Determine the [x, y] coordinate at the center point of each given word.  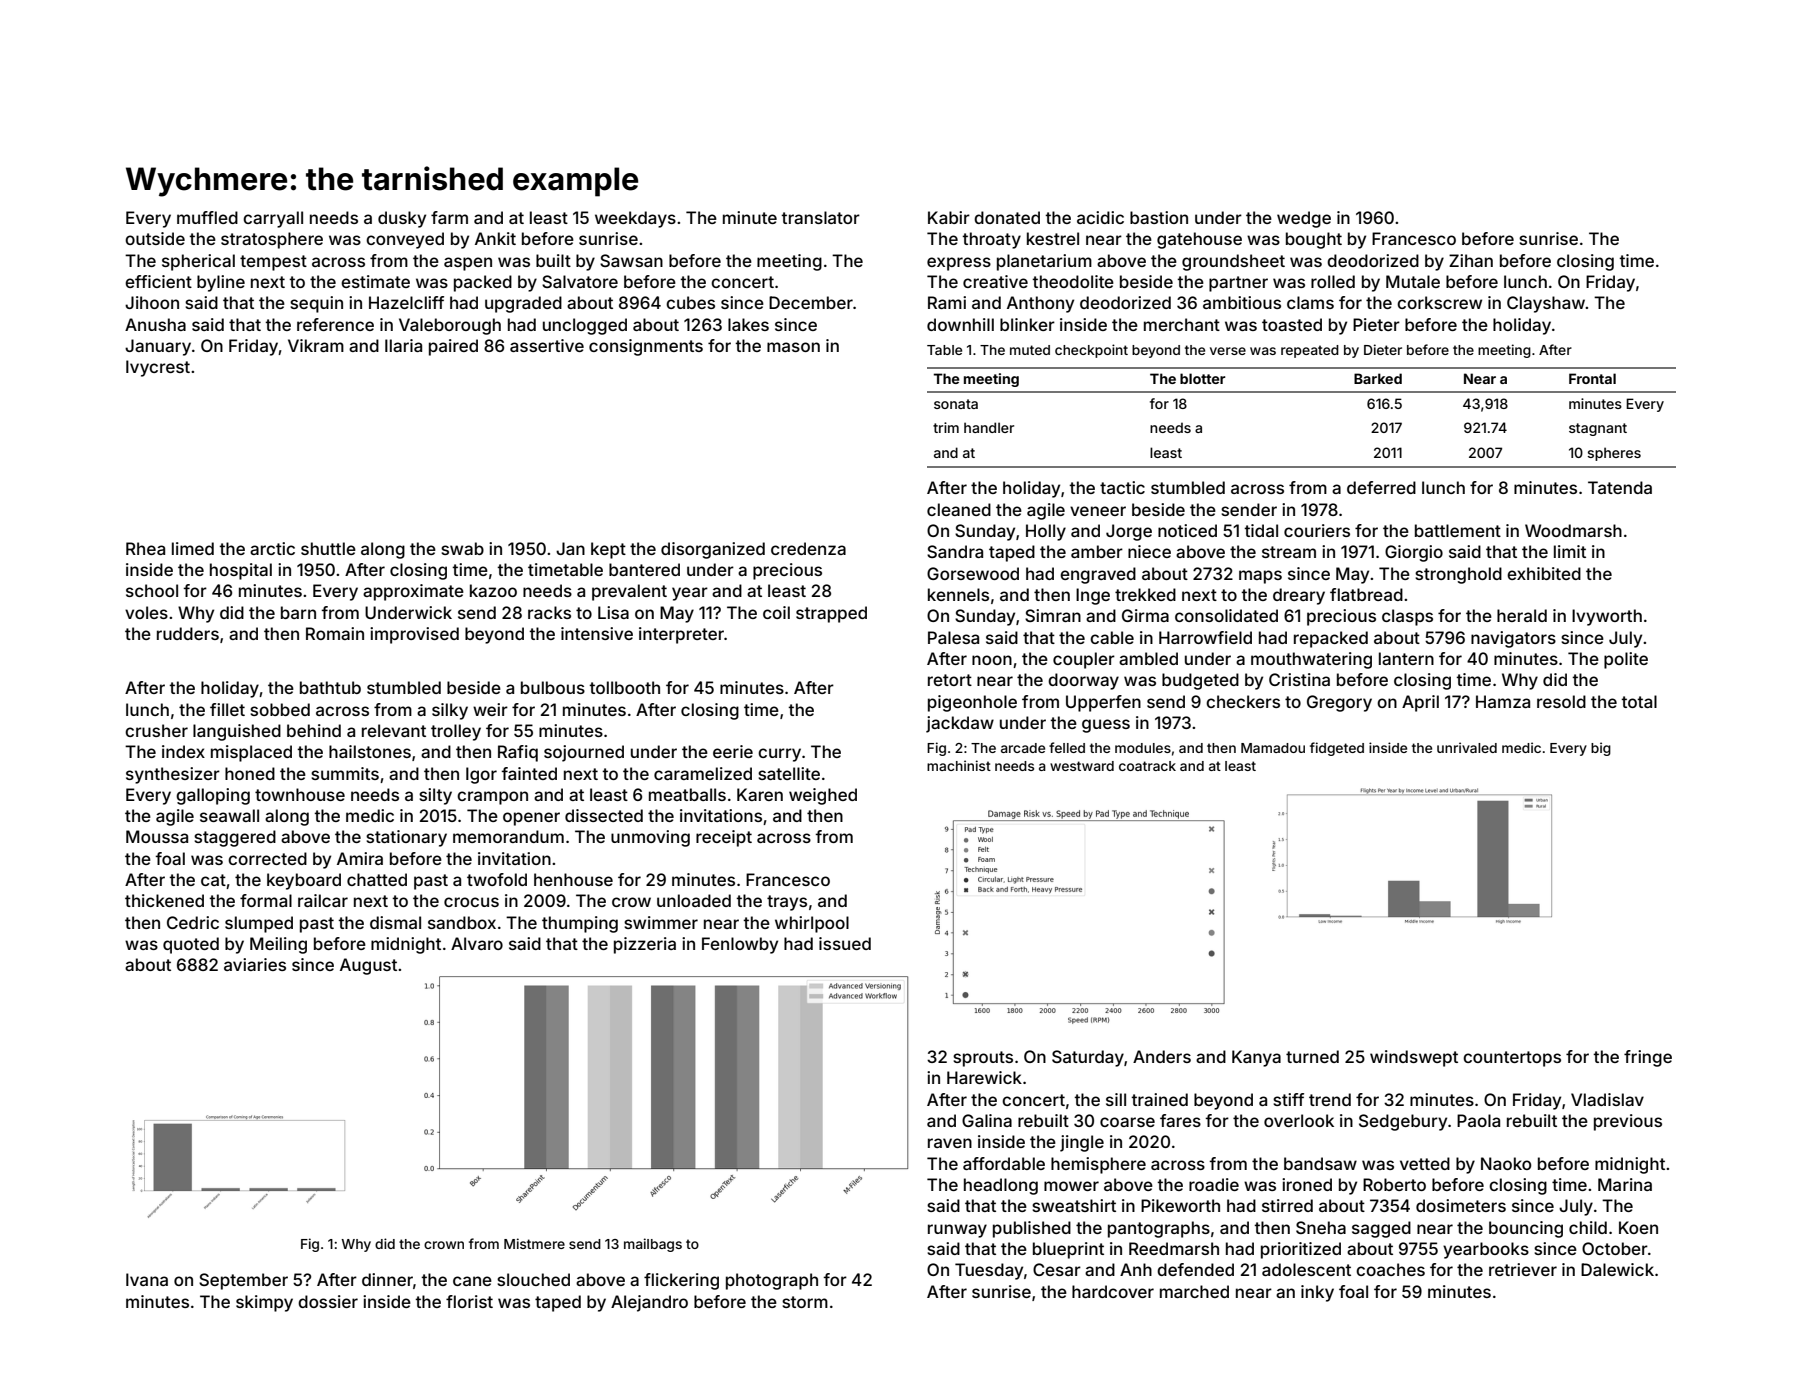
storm [805, 1302]
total [1639, 701]
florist [469, 1301]
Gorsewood [973, 573]
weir [490, 709]
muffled [207, 217]
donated [1007, 217]
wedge [1304, 219]
